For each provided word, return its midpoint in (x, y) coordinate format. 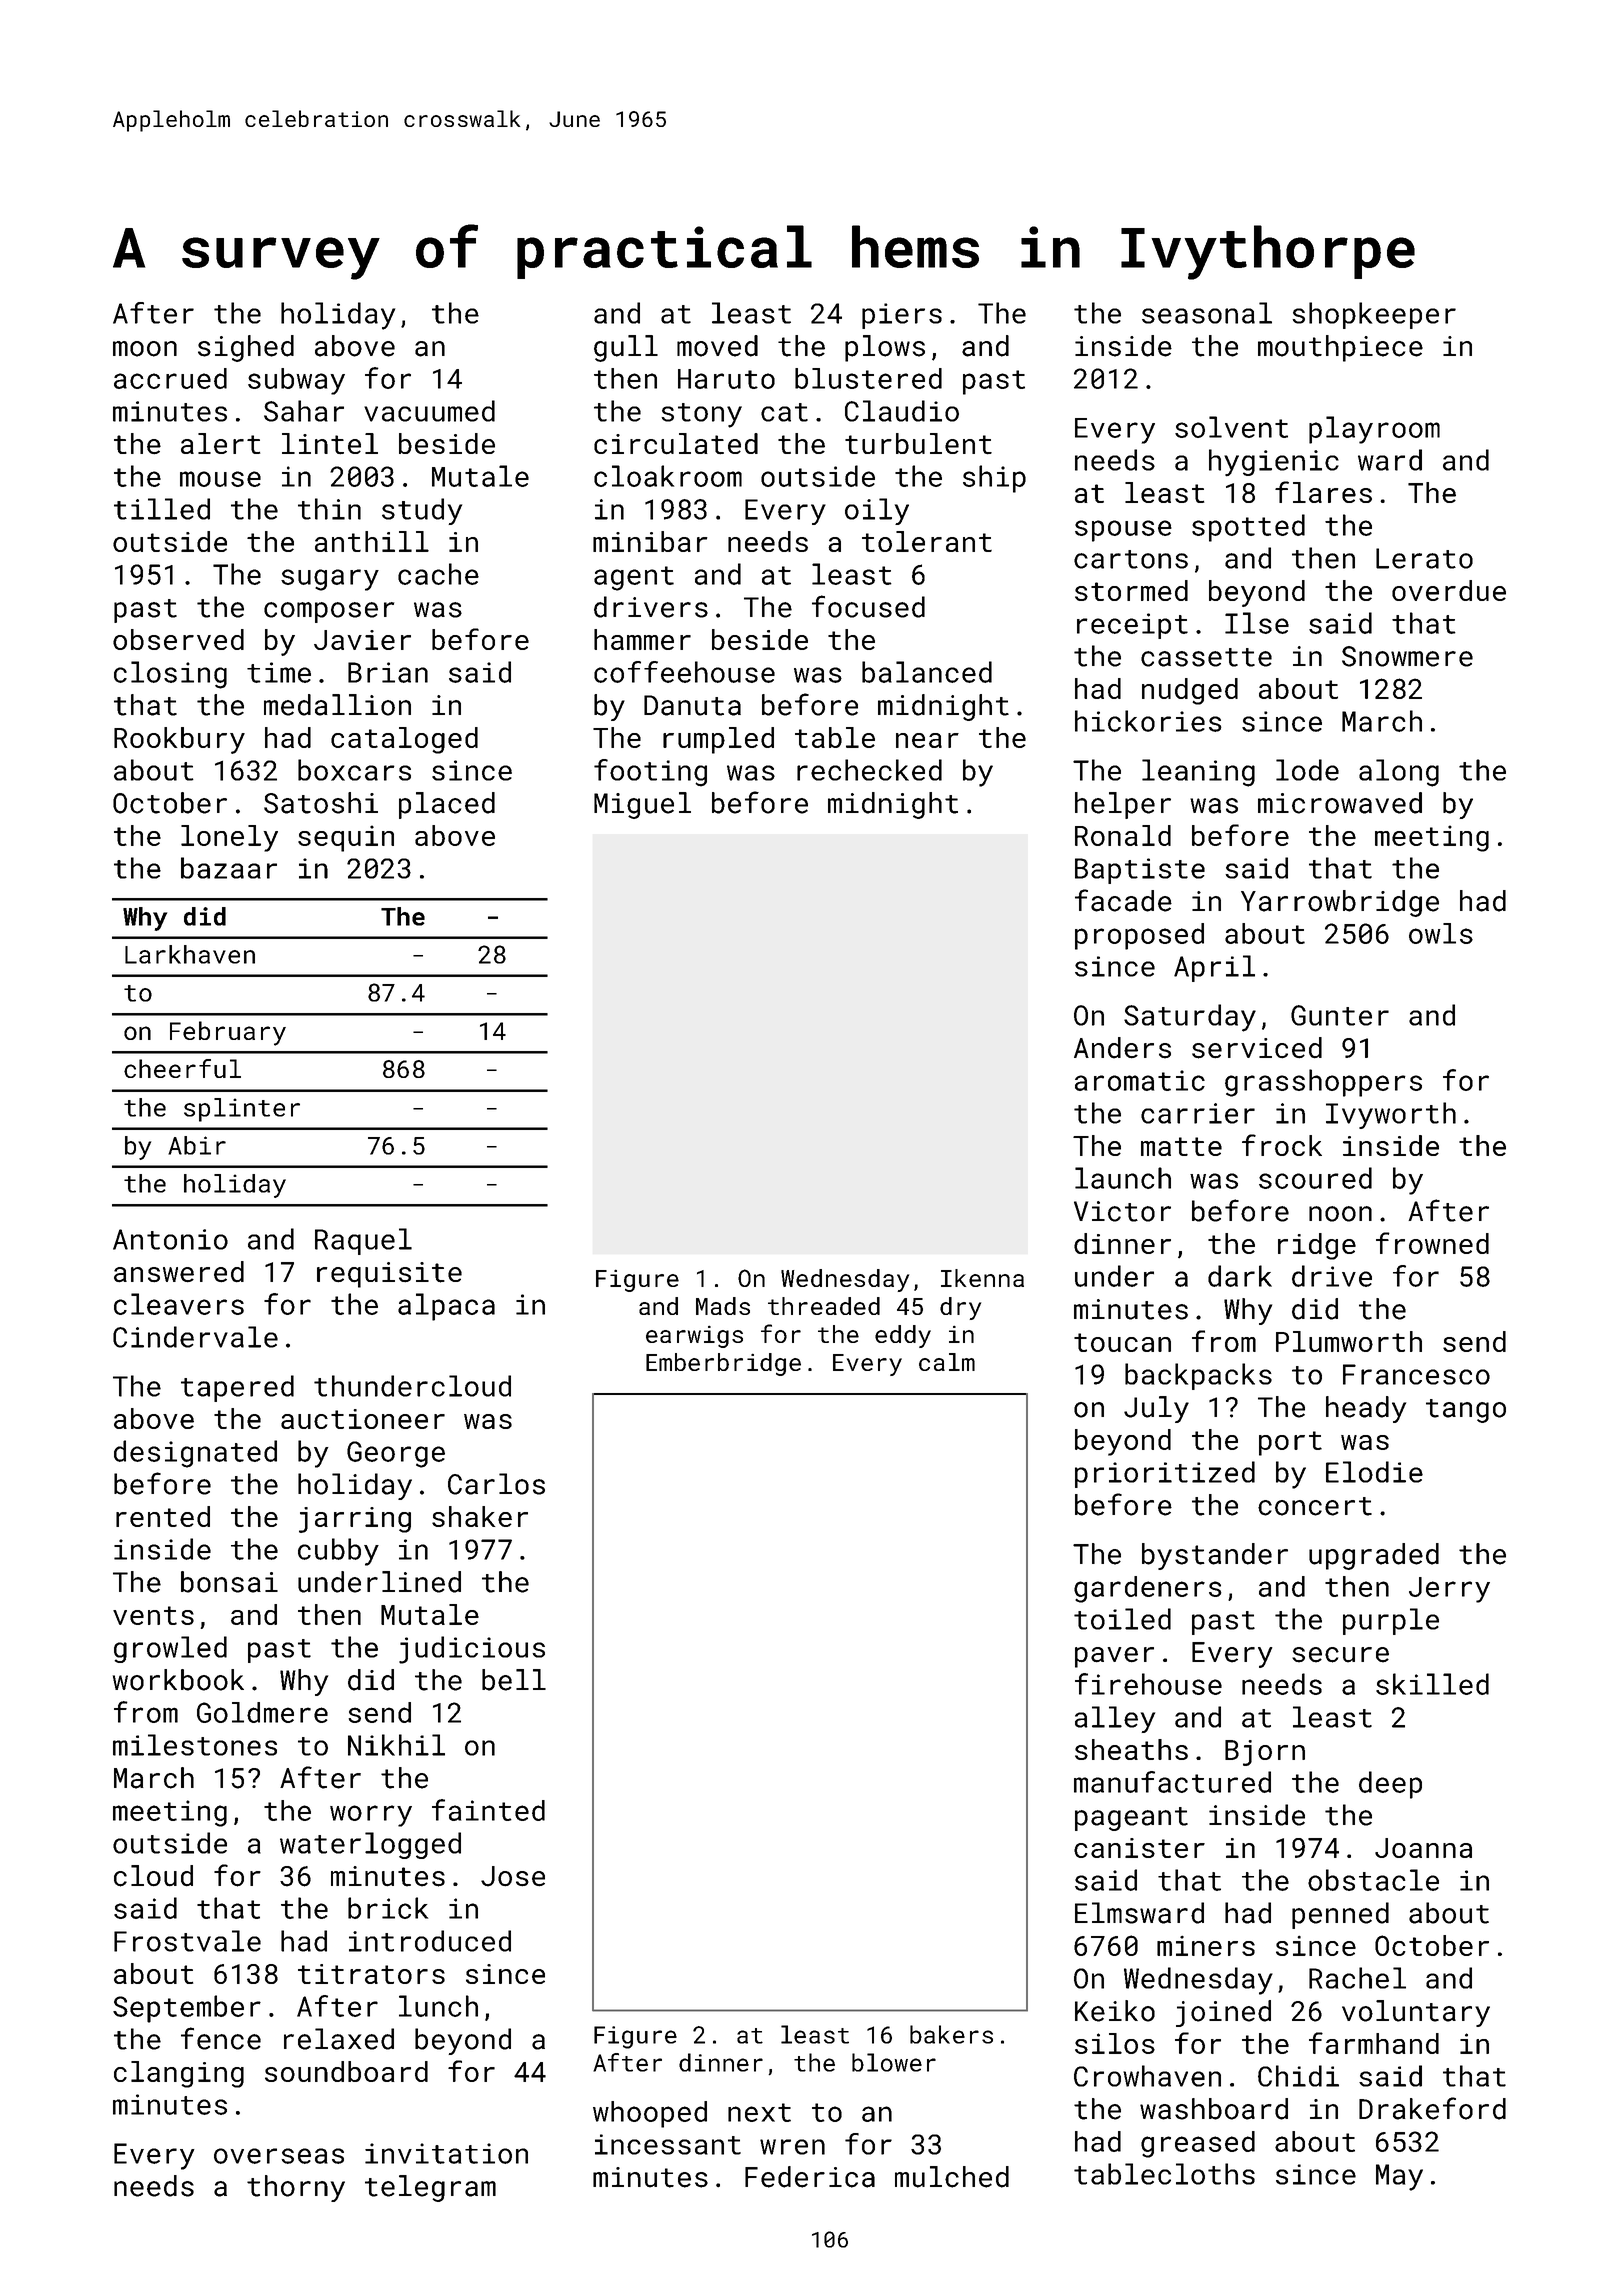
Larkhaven (190, 954)
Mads (723, 1306)
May (1399, 2177)
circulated (676, 444)
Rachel (1357, 1978)
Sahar (304, 411)
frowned (1432, 1243)
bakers (951, 2034)
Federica (810, 2177)
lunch (438, 2006)
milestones (195, 1745)
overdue (1449, 590)
